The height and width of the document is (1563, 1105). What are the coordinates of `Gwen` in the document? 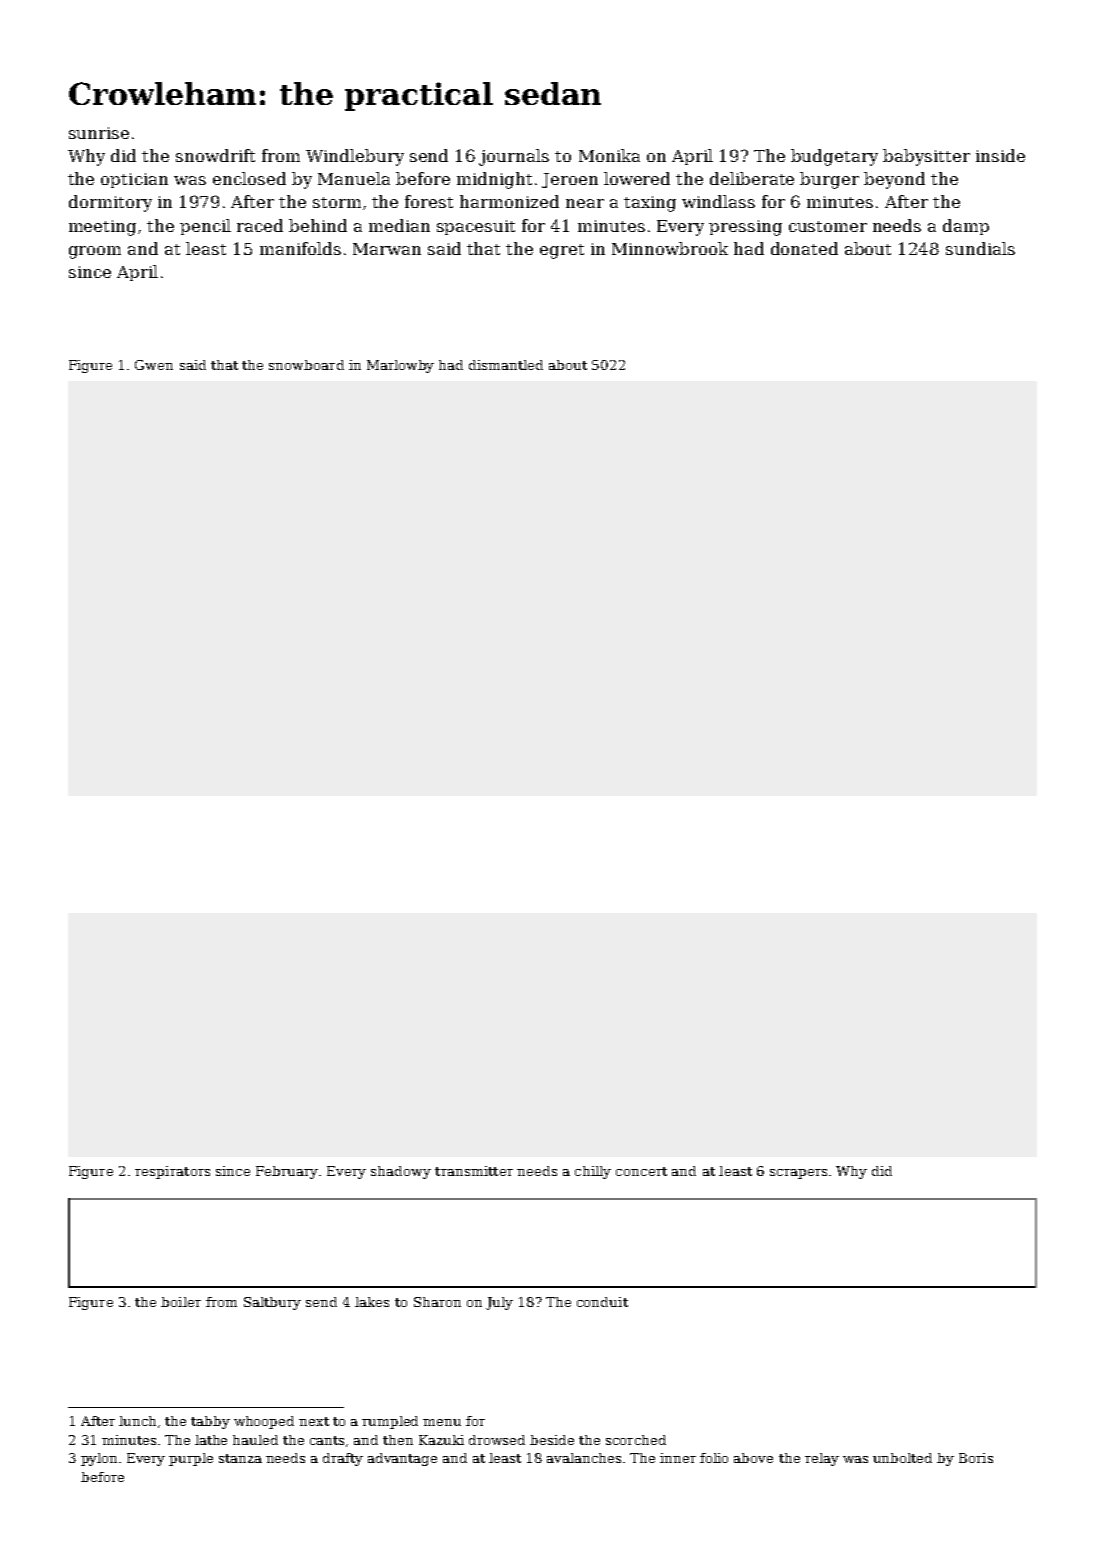 It's located at (154, 365).
